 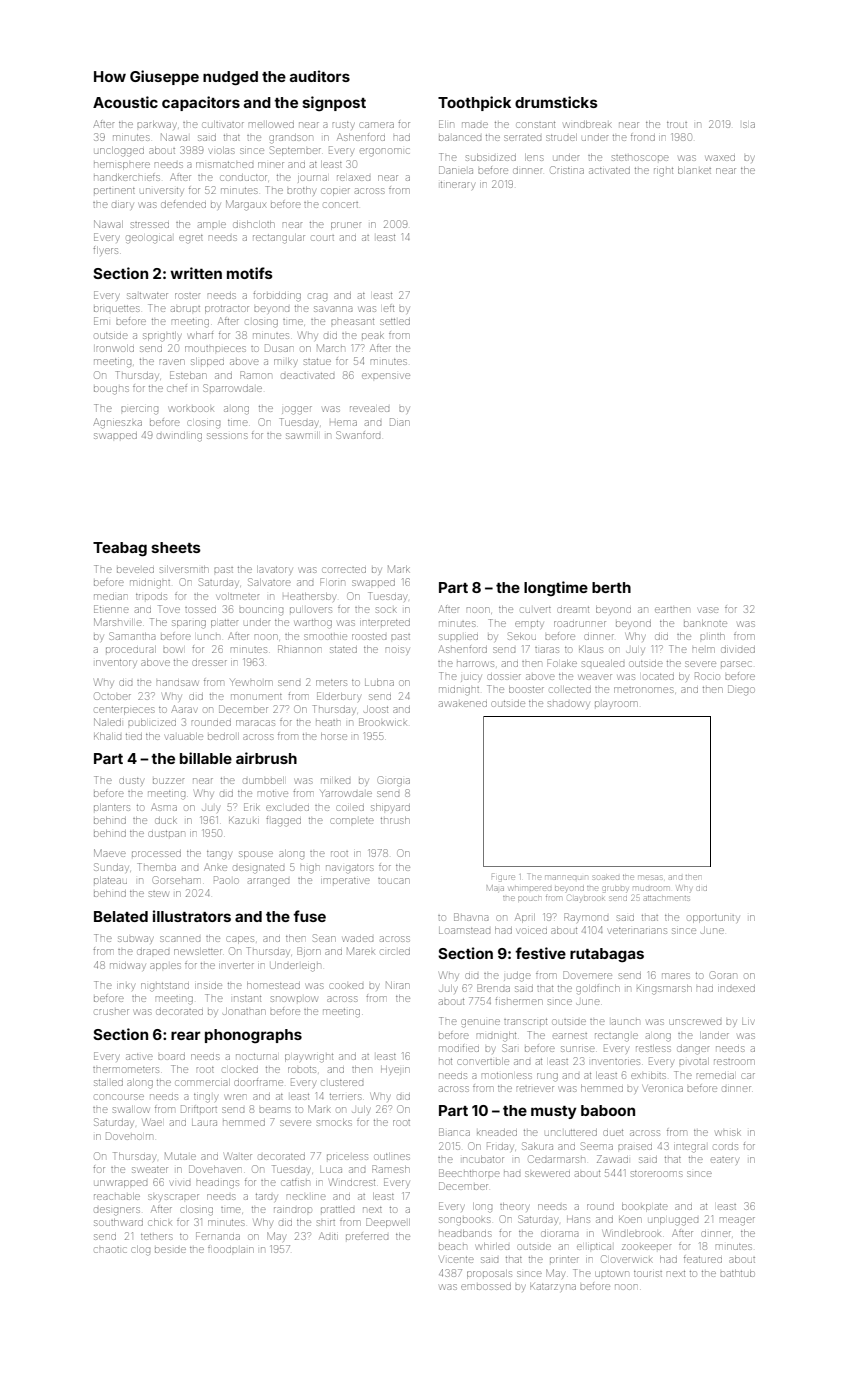 What do you see at coordinates (157, 867) in the image?
I see `Themba` at bounding box center [157, 867].
